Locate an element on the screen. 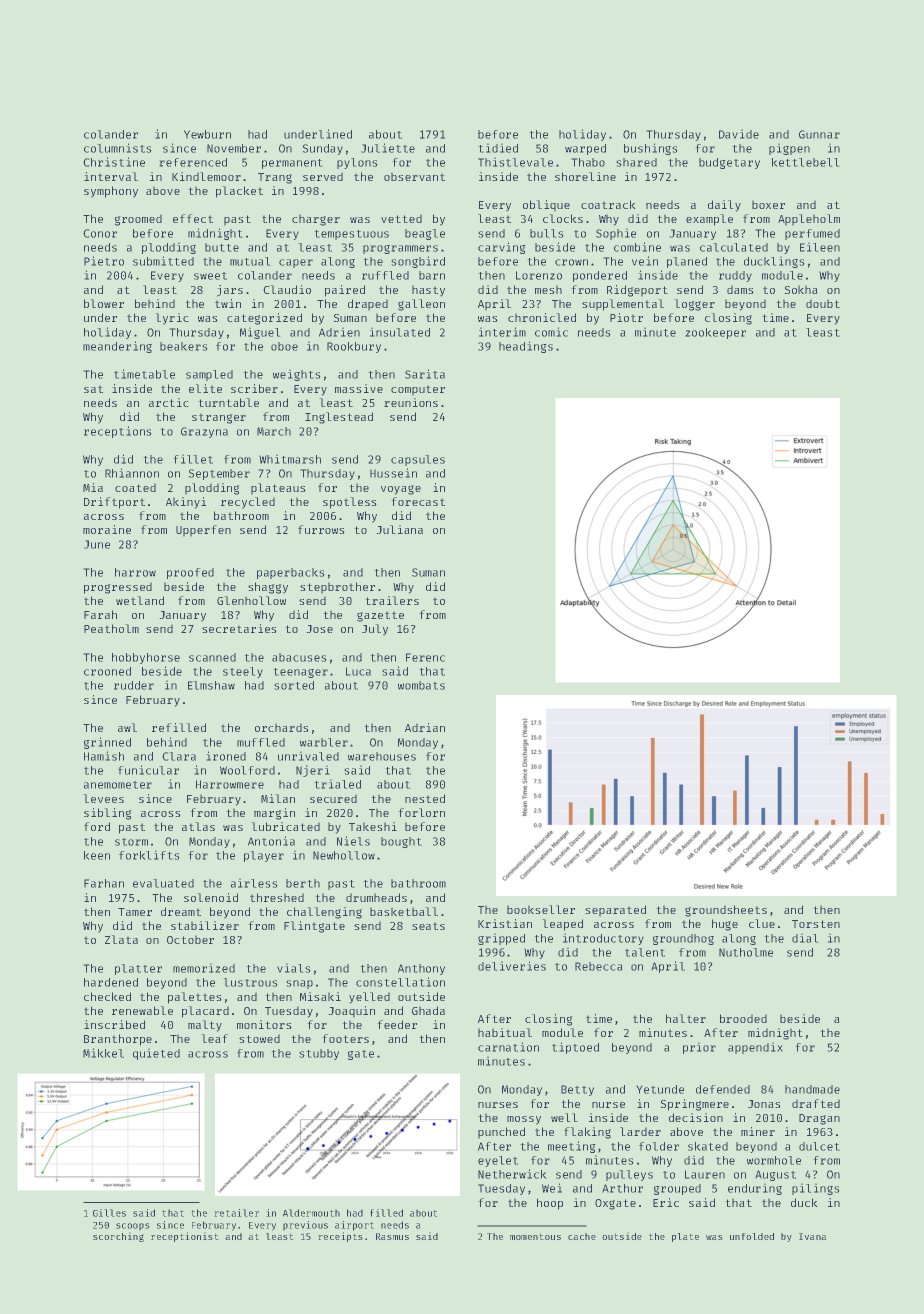 The image size is (924, 1314). Miguel is located at coordinates (260, 333).
